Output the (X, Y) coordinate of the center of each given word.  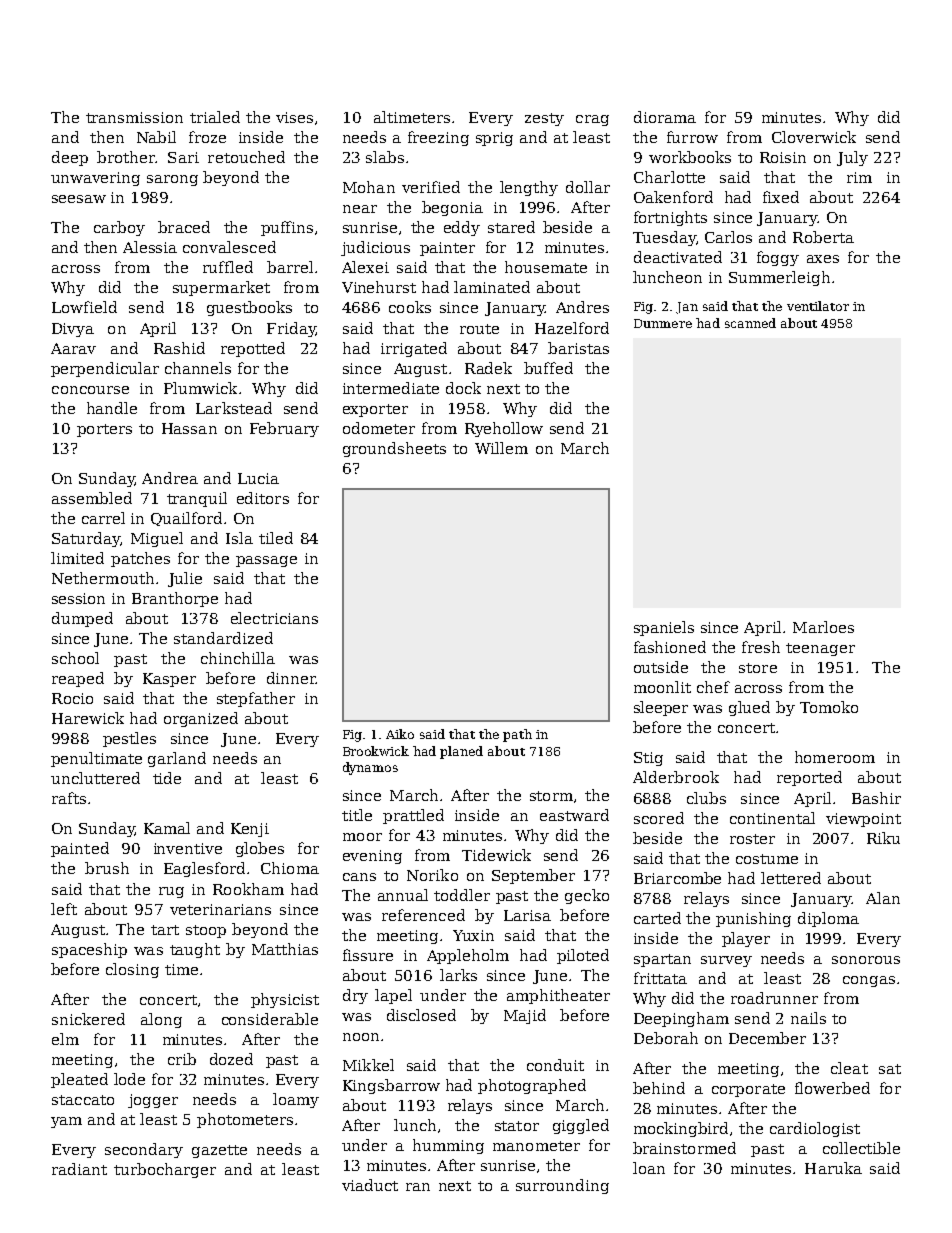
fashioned (670, 647)
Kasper (169, 680)
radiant (79, 1169)
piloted (583, 956)
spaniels (664, 628)
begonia (452, 208)
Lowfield (84, 307)
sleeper (661, 708)
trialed (215, 117)
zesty (544, 119)
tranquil (197, 499)
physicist (285, 1000)
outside (661, 667)
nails (808, 1018)
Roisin (783, 157)
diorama (665, 117)
